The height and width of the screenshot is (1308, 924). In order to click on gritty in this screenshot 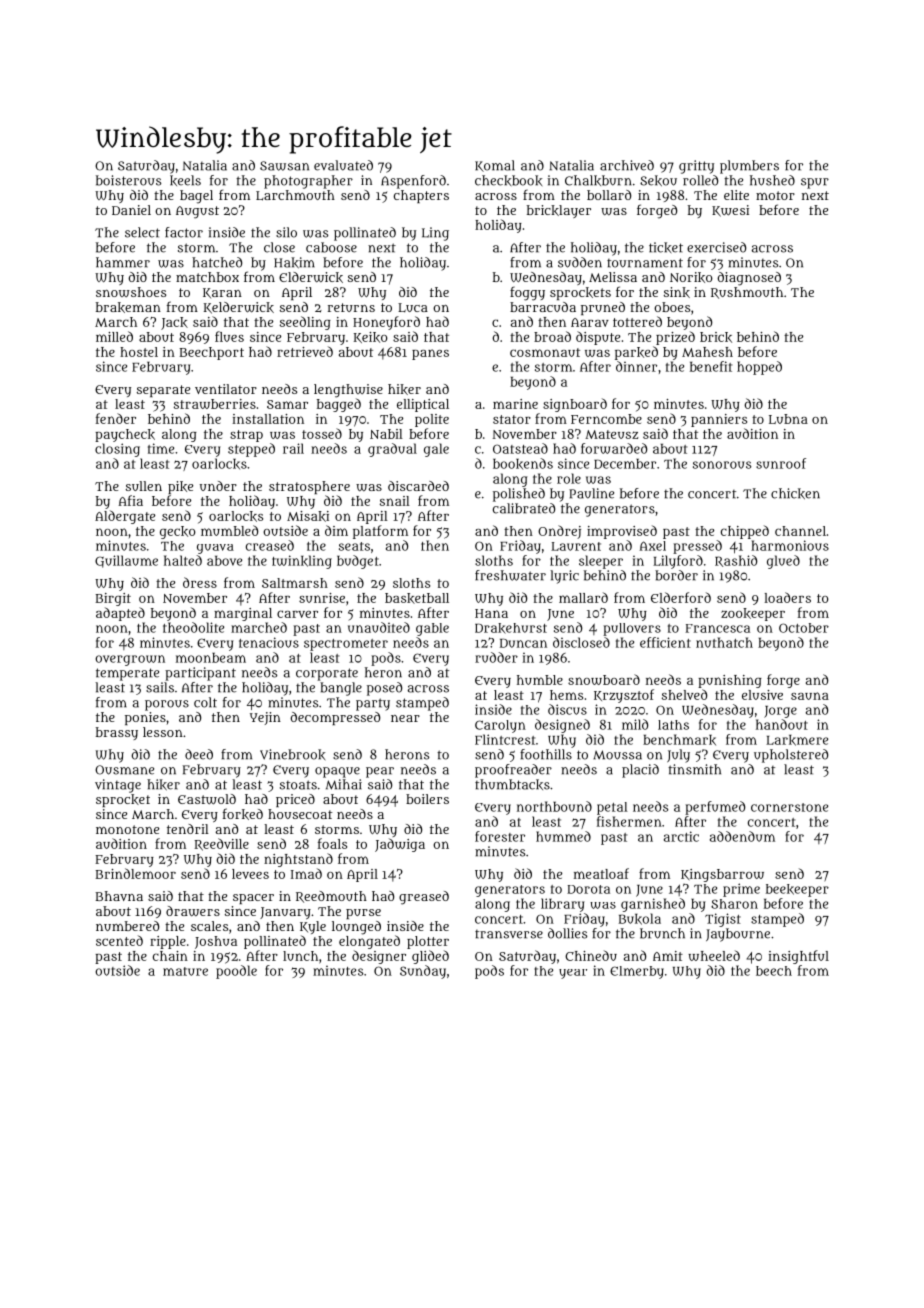, I will do `click(696, 167)`.
